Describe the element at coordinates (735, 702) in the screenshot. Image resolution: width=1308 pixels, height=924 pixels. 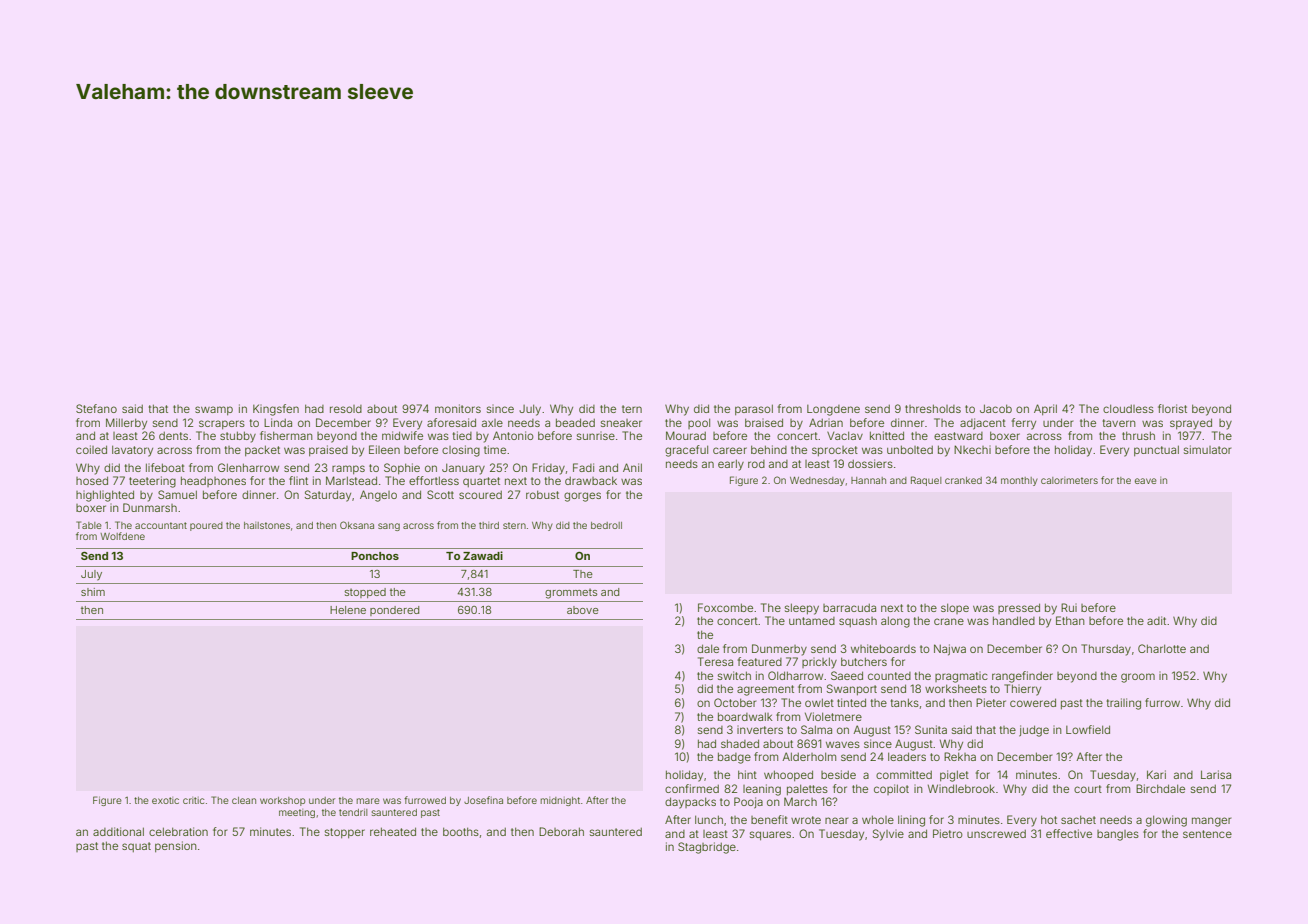
I see `October` at that location.
